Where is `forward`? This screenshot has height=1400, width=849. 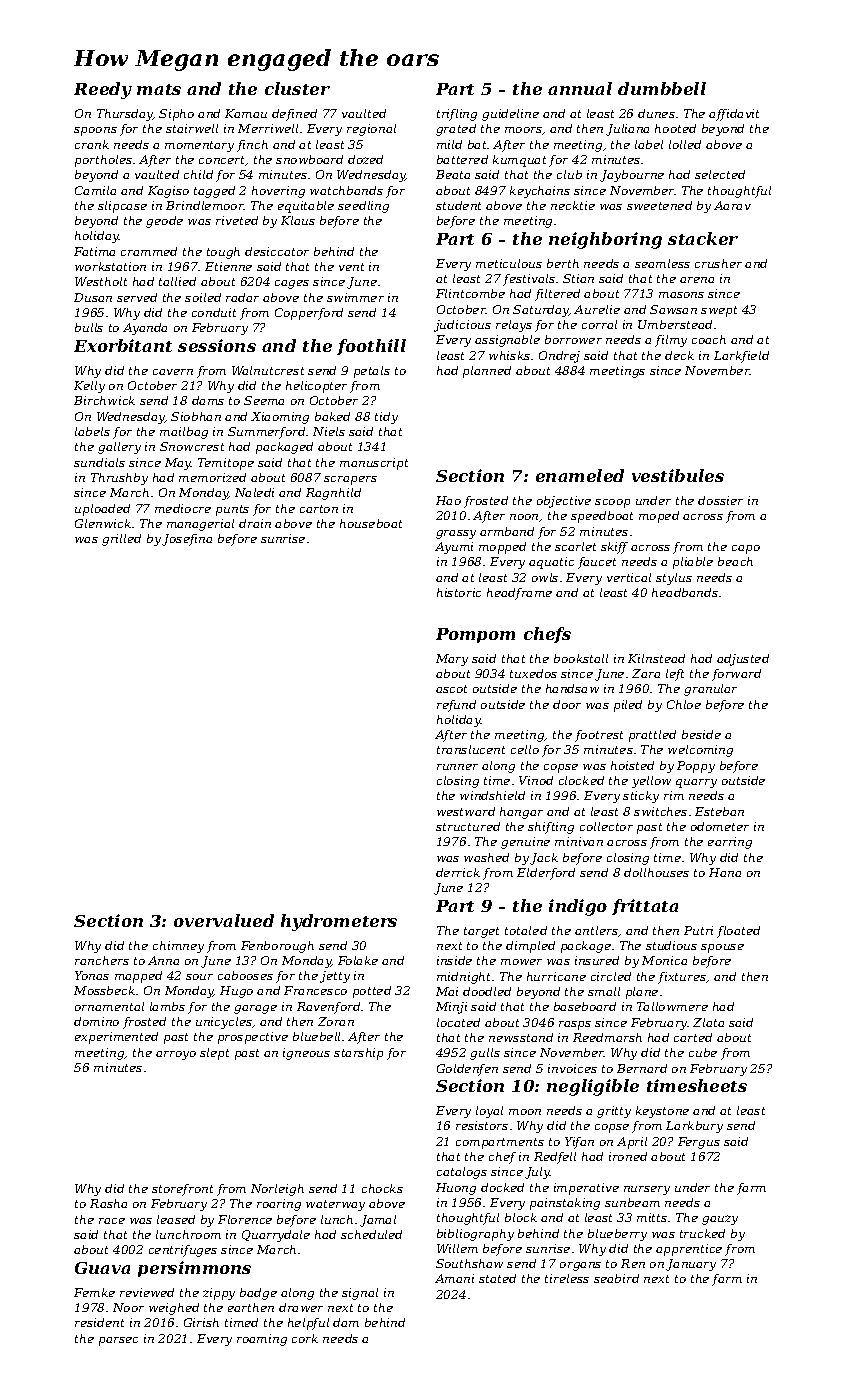
forward is located at coordinates (736, 675).
